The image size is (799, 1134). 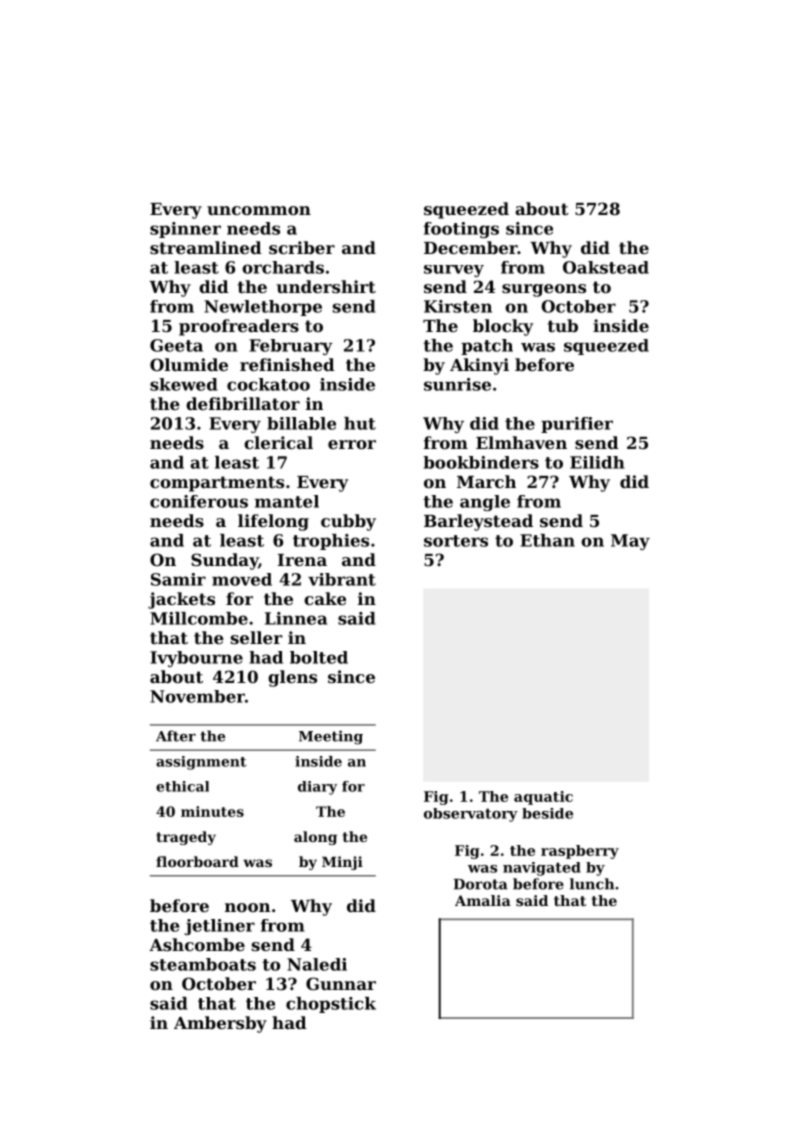 I want to click on bolted, so click(x=319, y=657).
